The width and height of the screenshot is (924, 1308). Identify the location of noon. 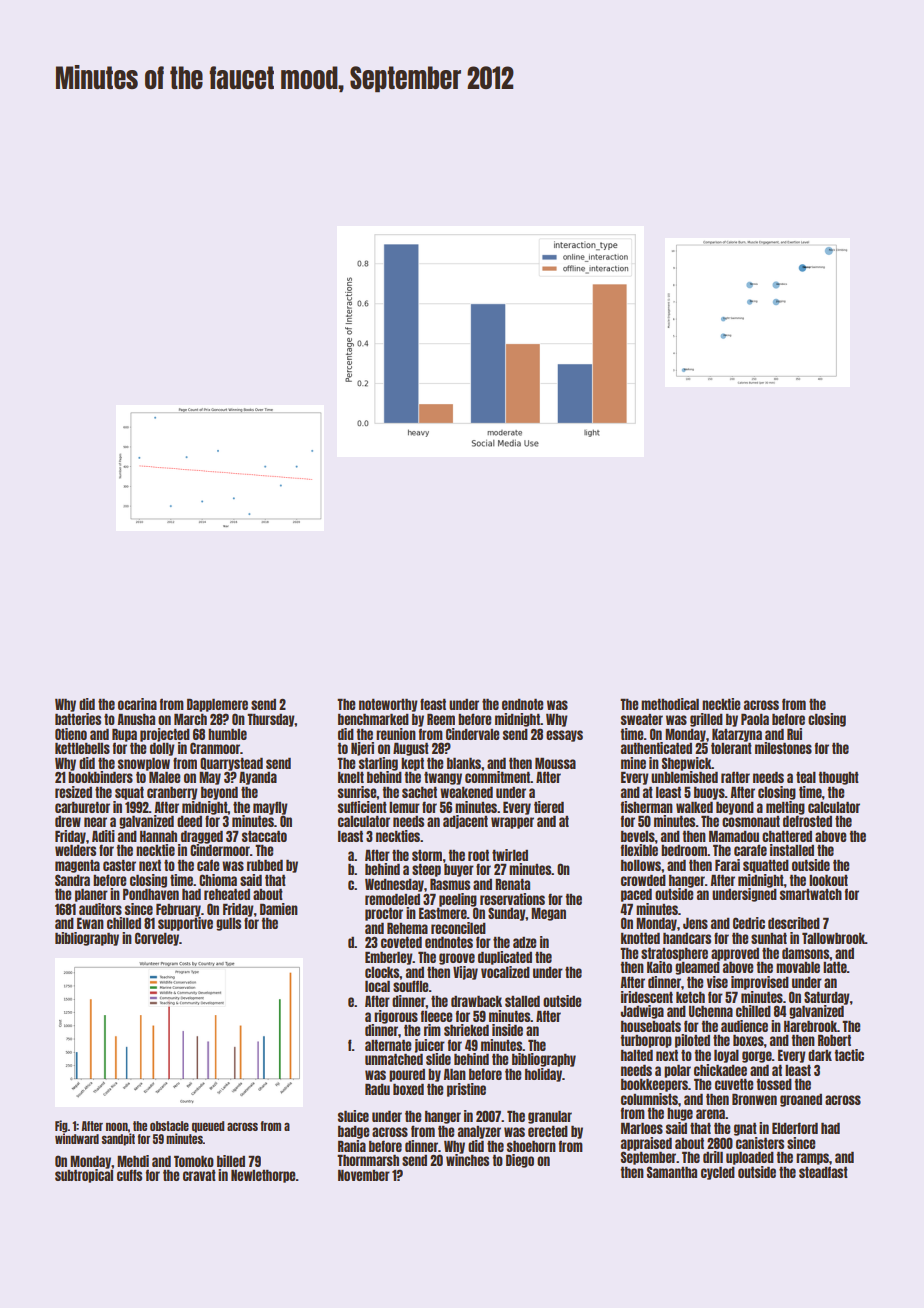
(117, 1126).
